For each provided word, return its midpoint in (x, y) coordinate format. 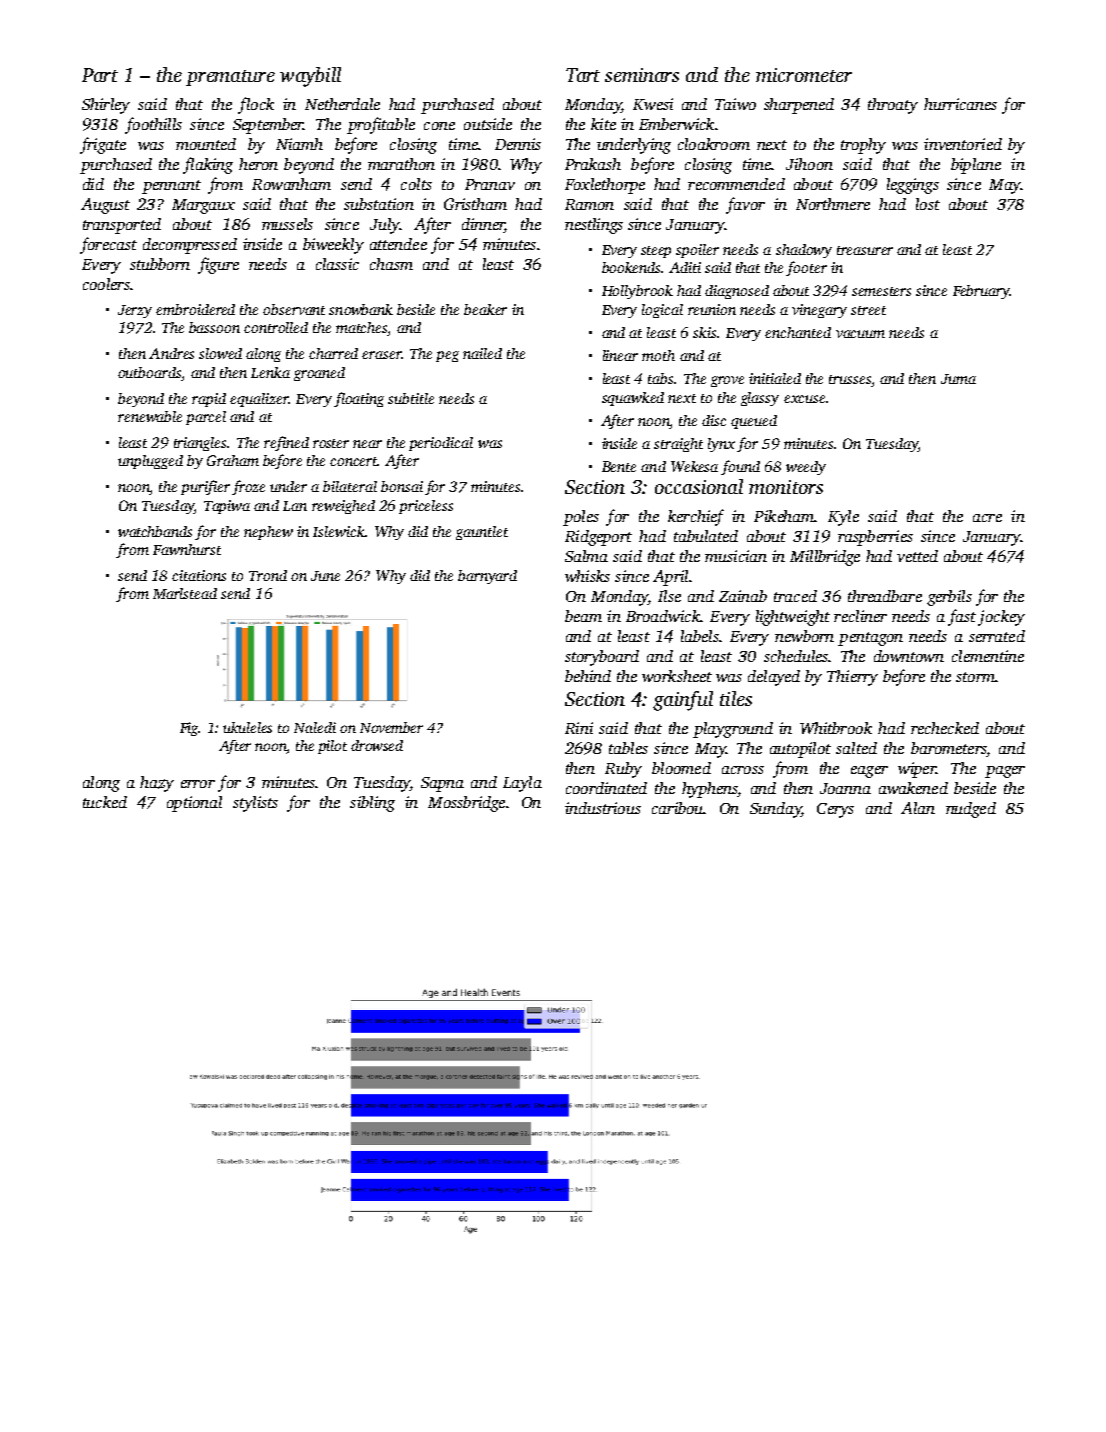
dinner (483, 225)
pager (1005, 772)
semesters (881, 291)
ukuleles (247, 727)
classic (337, 264)
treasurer (865, 250)
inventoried (963, 144)
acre (987, 518)
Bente (619, 466)
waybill (310, 77)
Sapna (442, 784)
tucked (105, 802)
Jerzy (135, 311)
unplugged (150, 462)
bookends (631, 267)
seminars (642, 75)
